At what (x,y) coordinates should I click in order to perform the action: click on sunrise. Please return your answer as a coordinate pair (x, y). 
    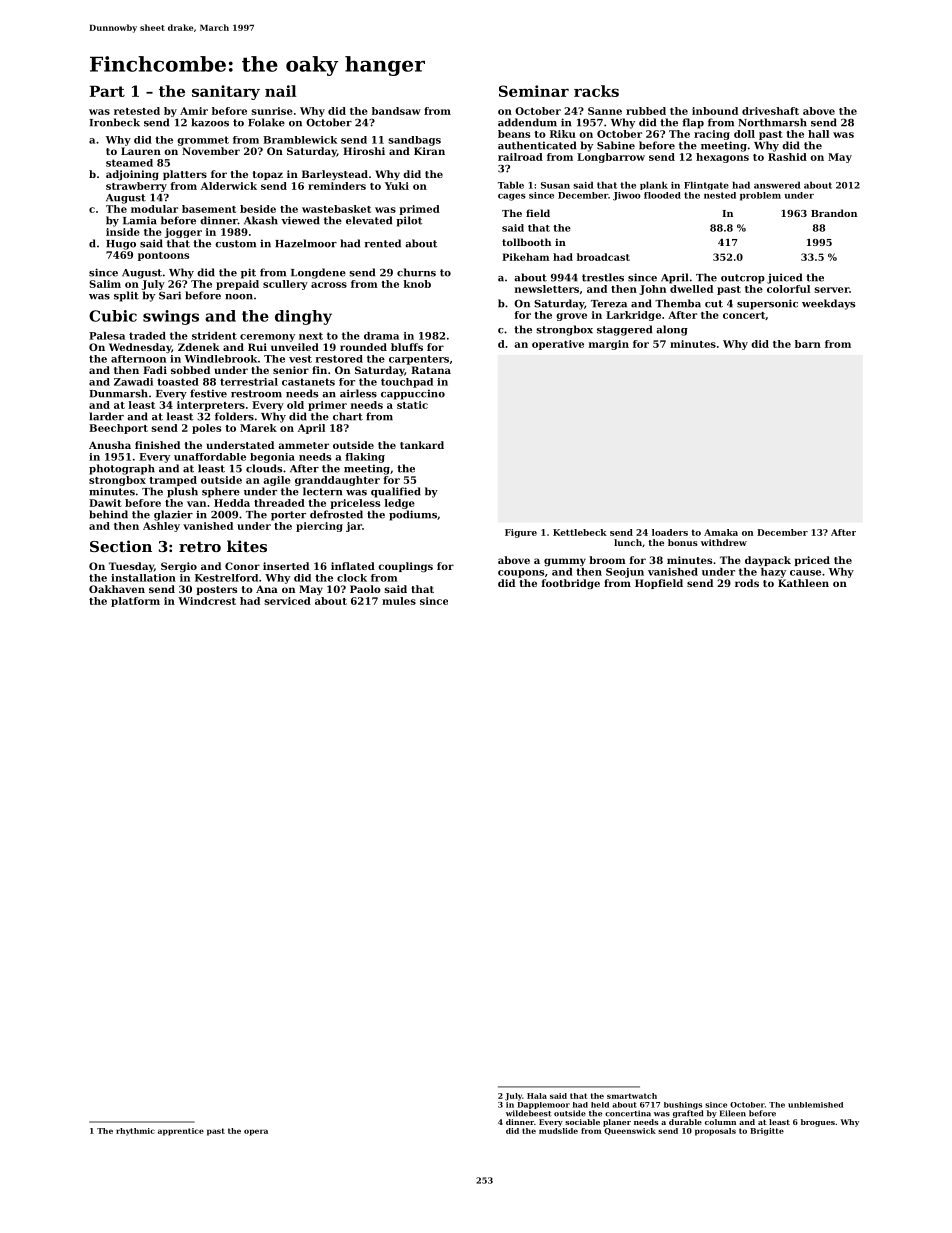
    Looking at the image, I should click on (272, 111).
